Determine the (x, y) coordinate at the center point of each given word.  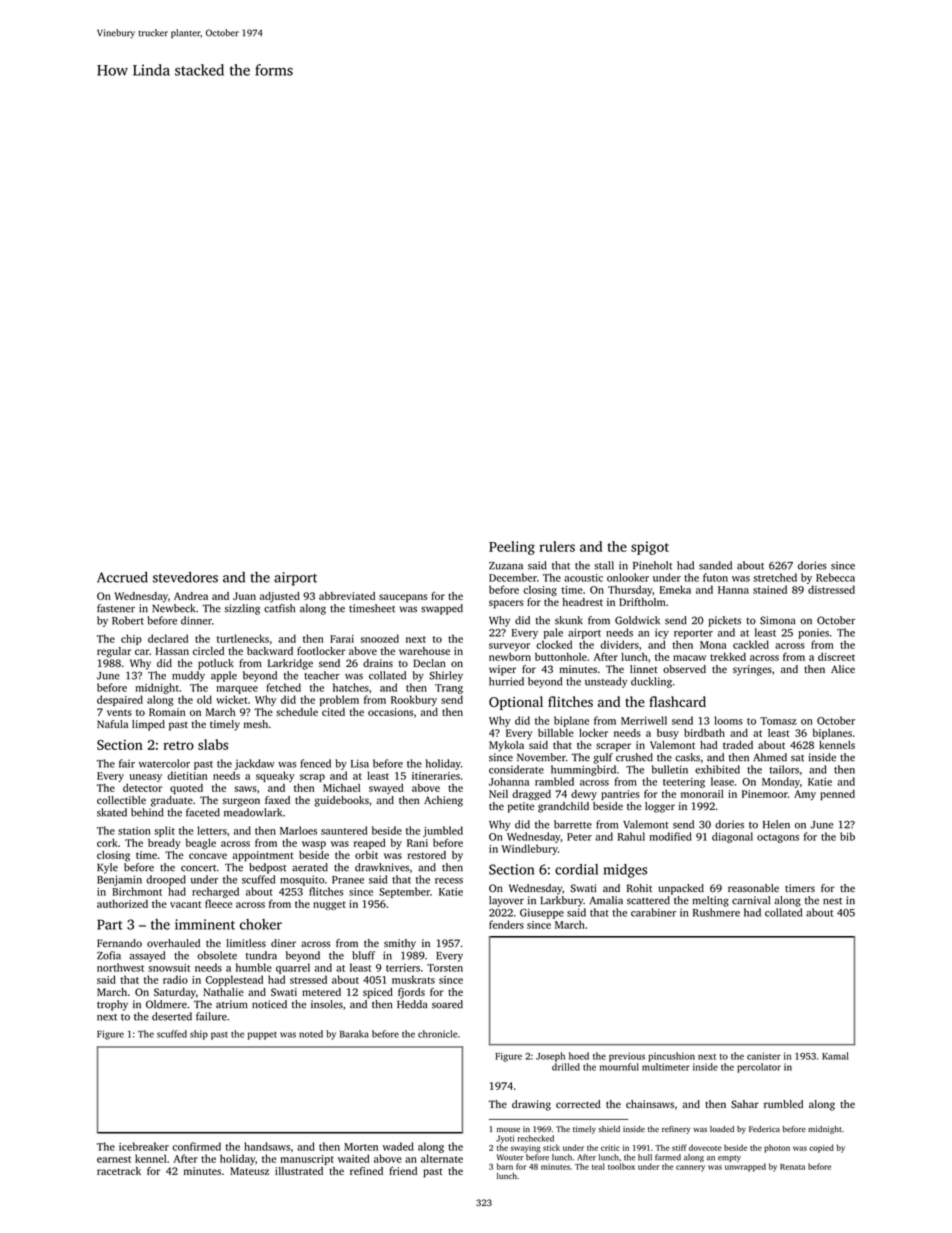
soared (447, 1004)
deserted (172, 1016)
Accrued (122, 577)
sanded (715, 565)
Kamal (835, 1056)
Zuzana (506, 566)
